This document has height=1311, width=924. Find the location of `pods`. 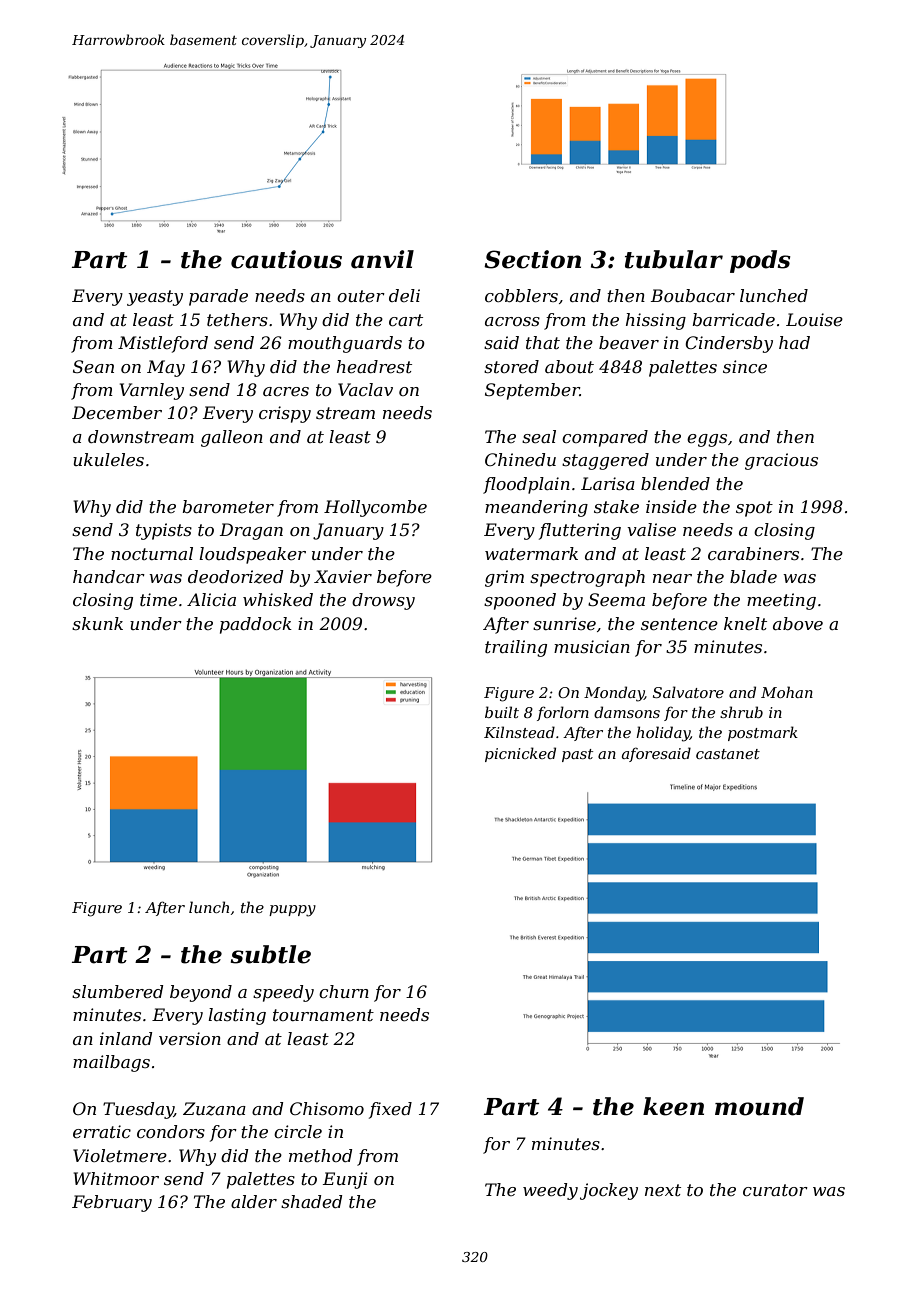

pods is located at coordinates (760, 261).
